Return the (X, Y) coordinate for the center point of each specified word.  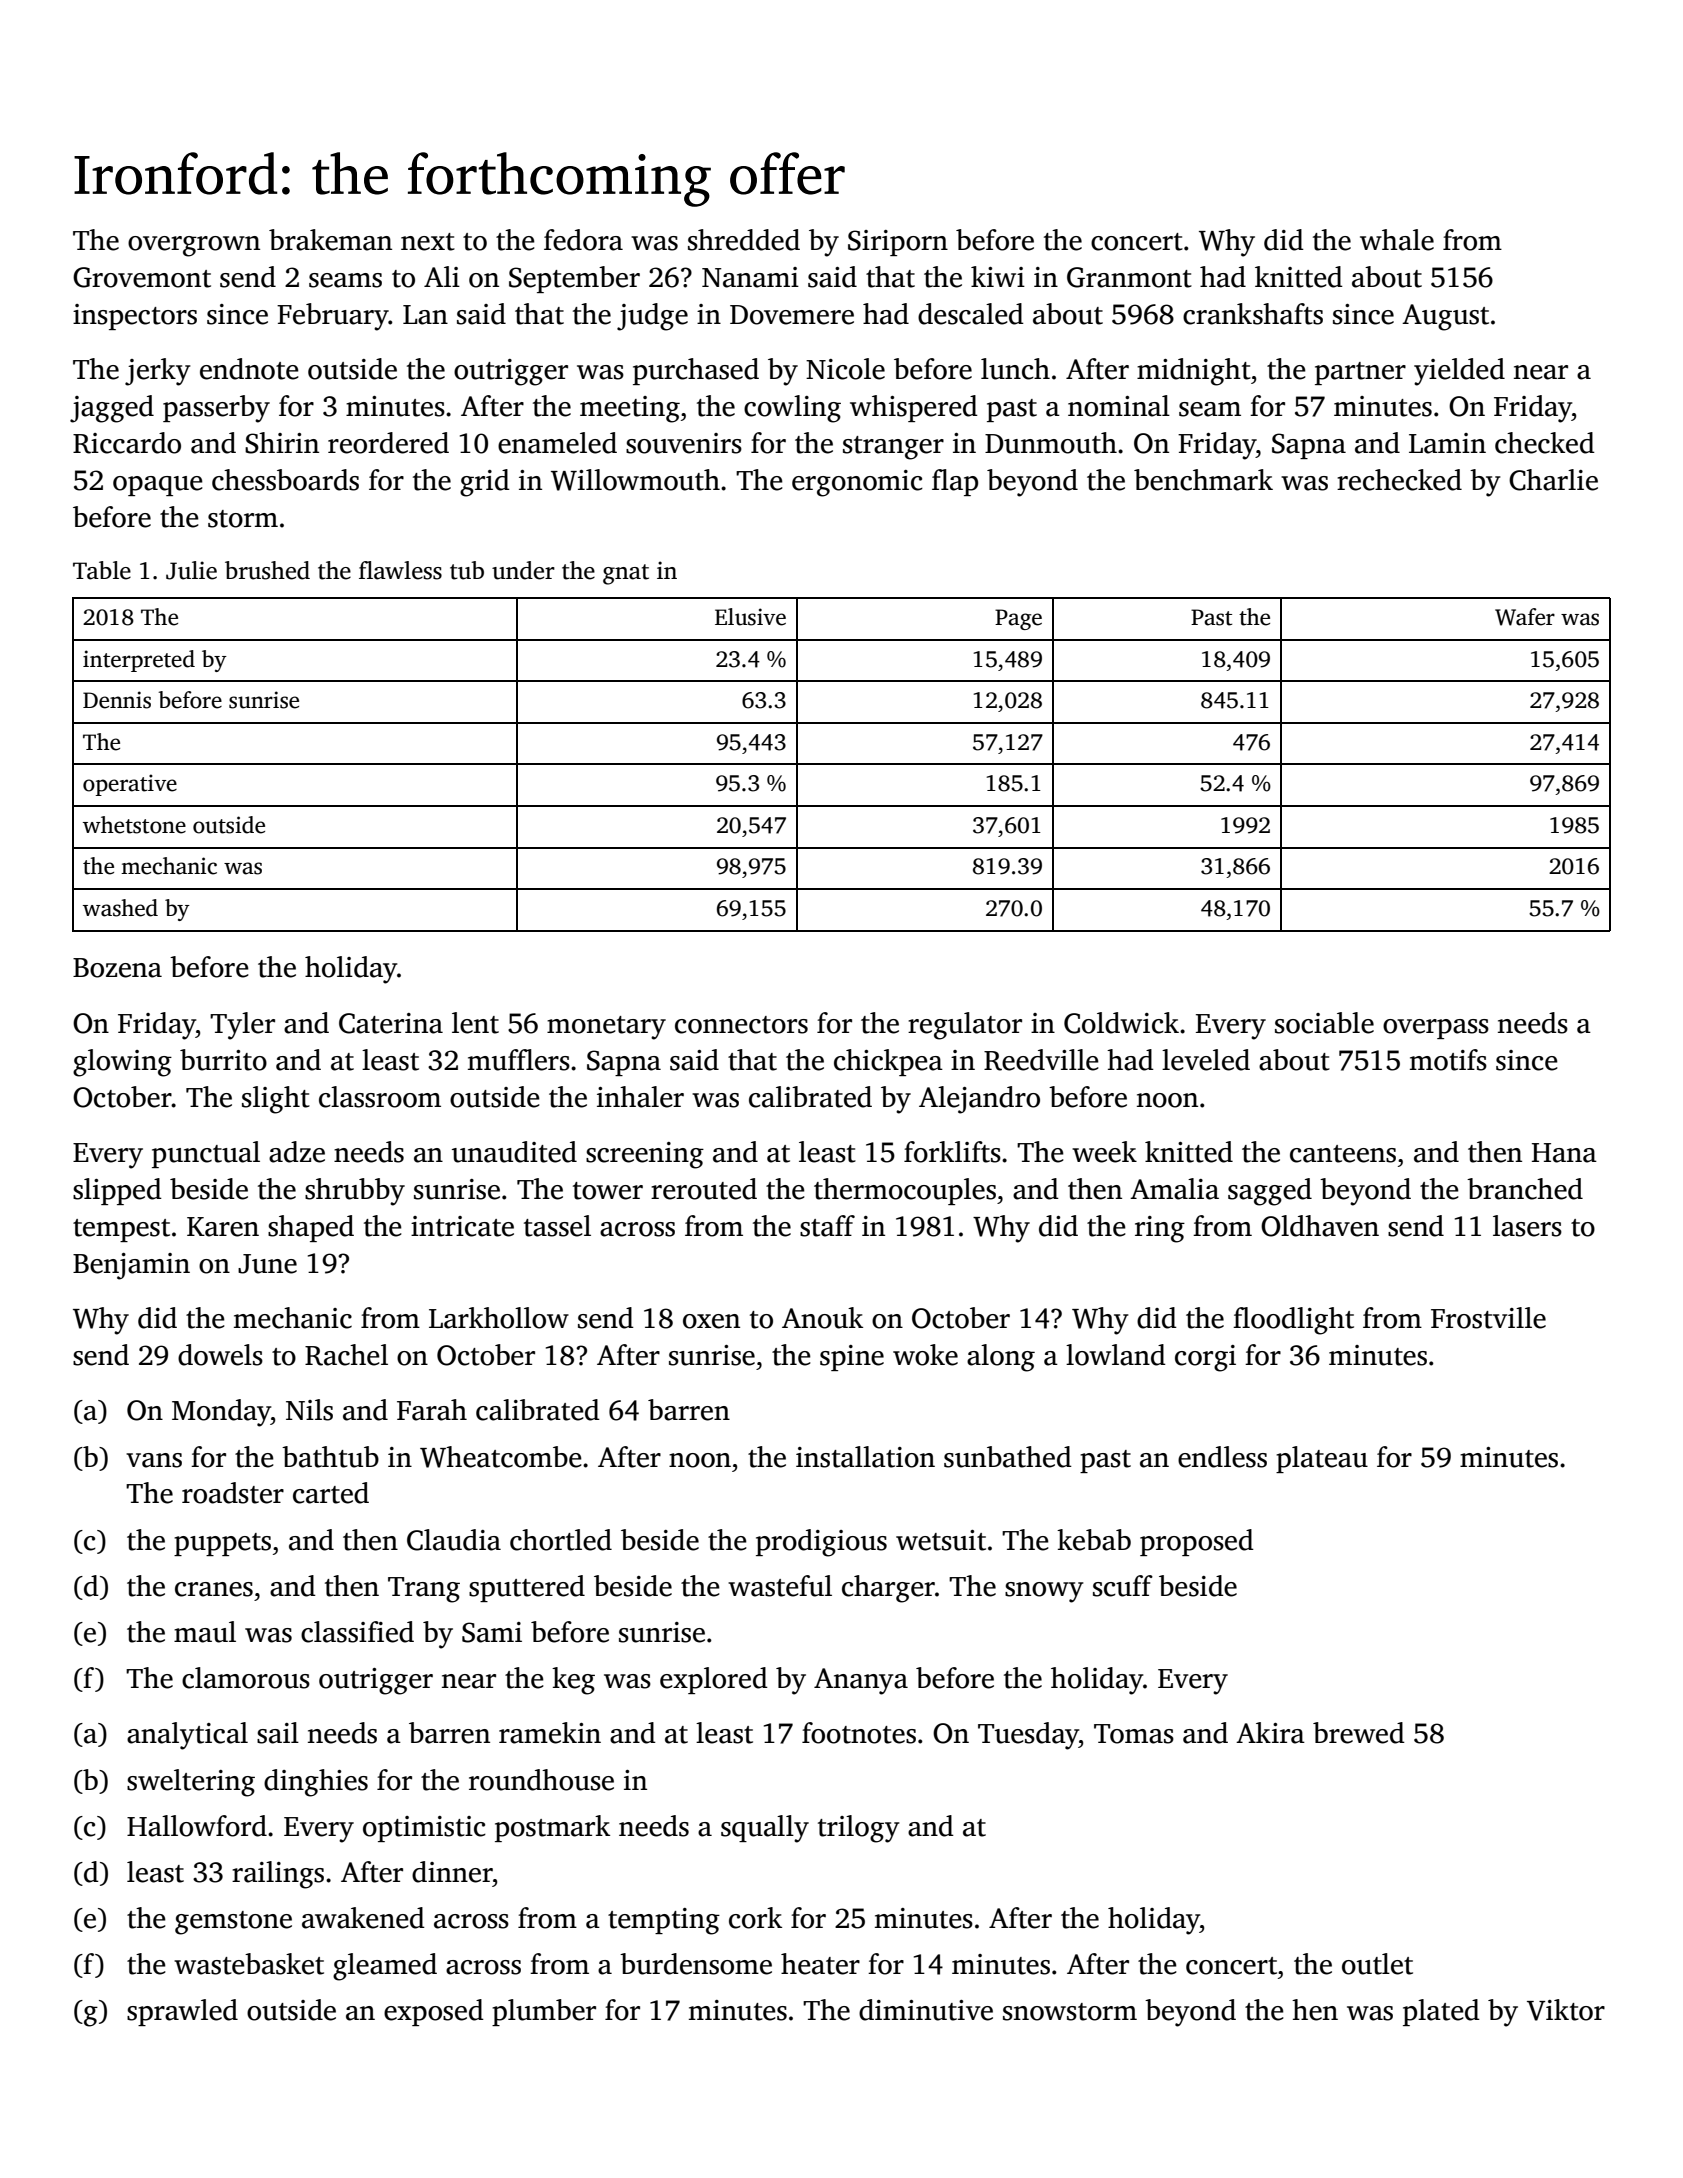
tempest (121, 1230)
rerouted (704, 1189)
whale (1397, 240)
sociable (1324, 1023)
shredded (744, 240)
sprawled (182, 2012)
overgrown (194, 246)
